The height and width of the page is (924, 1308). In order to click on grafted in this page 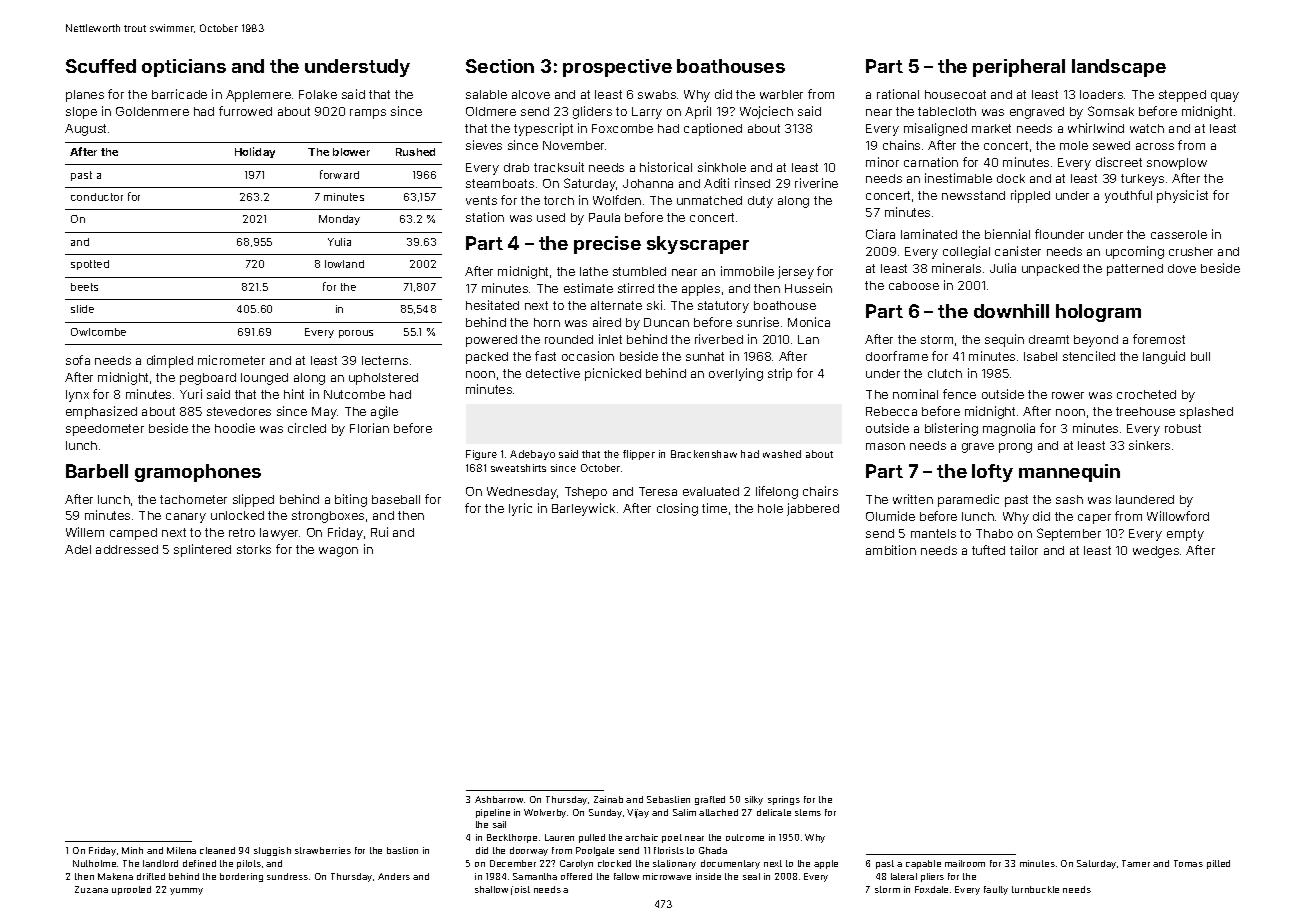, I will do `click(710, 800)`.
